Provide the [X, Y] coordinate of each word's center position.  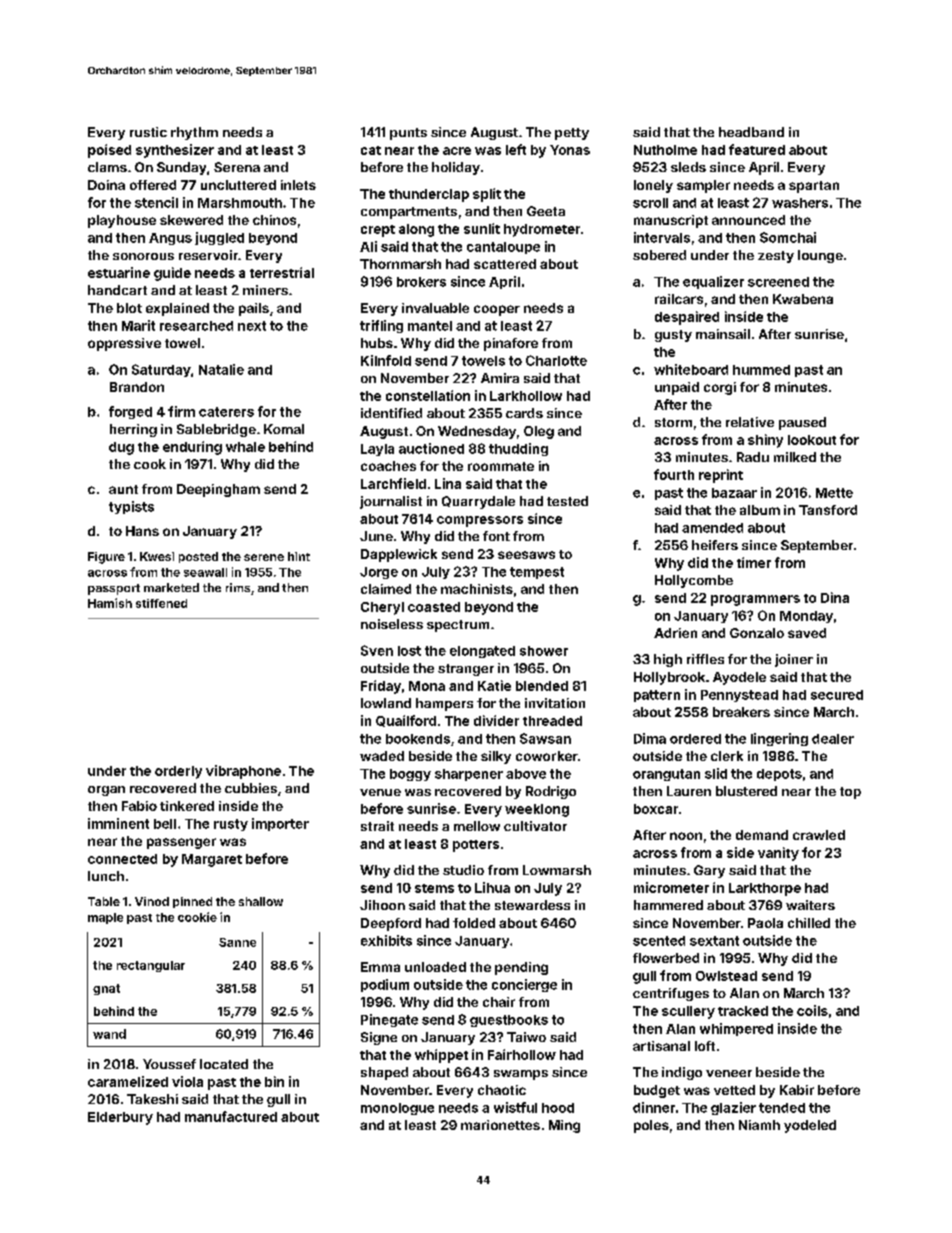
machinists [477, 589]
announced [748, 220]
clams [107, 167]
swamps [521, 1075]
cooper [497, 310]
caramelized [128, 1081]
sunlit [482, 228]
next [252, 326]
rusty [231, 825]
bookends [418, 739]
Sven [377, 650]
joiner [794, 660]
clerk [727, 756]
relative [750, 422]
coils [812, 1010]
